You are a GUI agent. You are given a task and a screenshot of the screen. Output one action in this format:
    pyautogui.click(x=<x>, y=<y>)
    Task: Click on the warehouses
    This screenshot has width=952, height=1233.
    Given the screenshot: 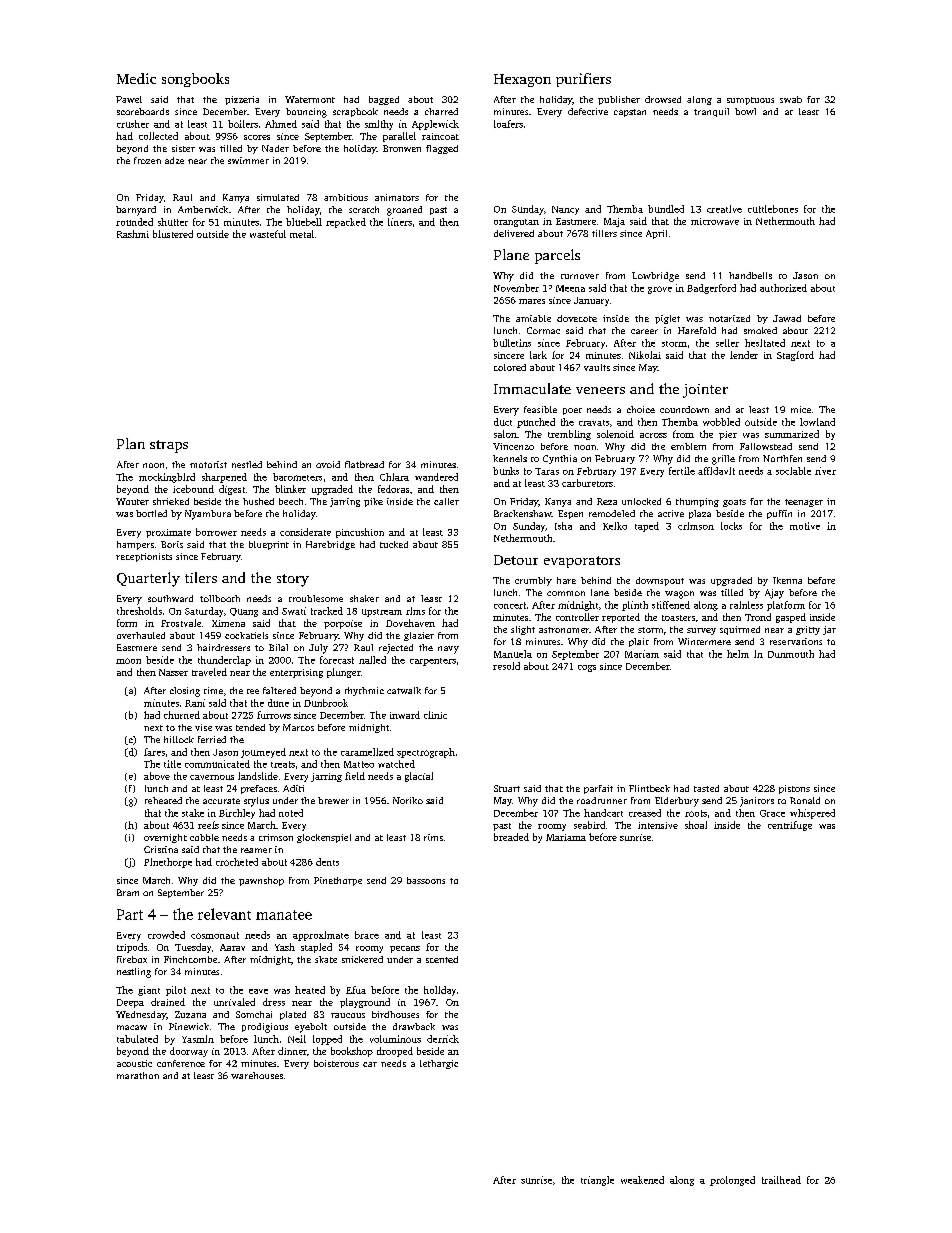 What is the action you would take?
    pyautogui.click(x=257, y=1075)
